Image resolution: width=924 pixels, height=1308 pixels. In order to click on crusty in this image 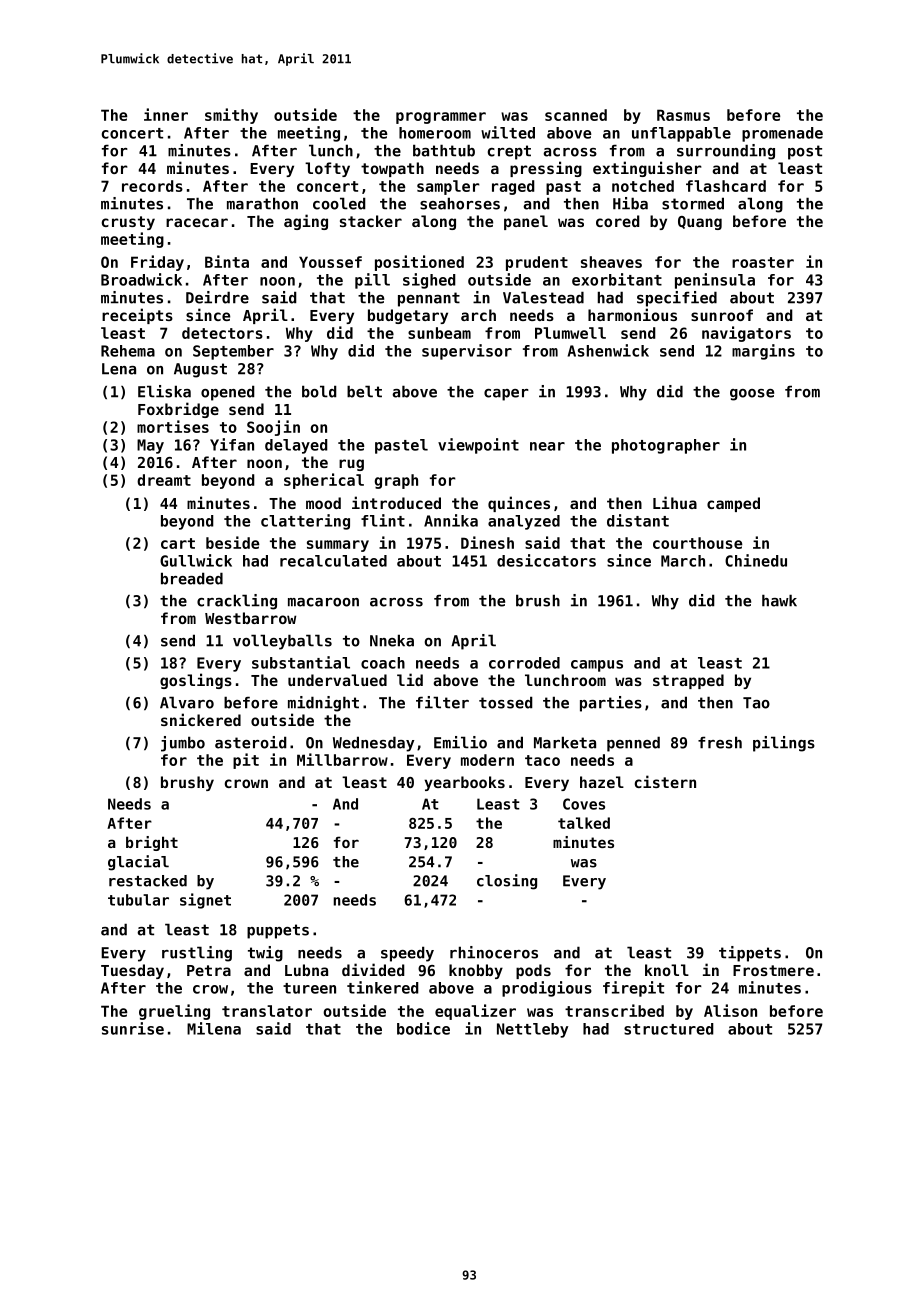, I will do `click(128, 223)`.
